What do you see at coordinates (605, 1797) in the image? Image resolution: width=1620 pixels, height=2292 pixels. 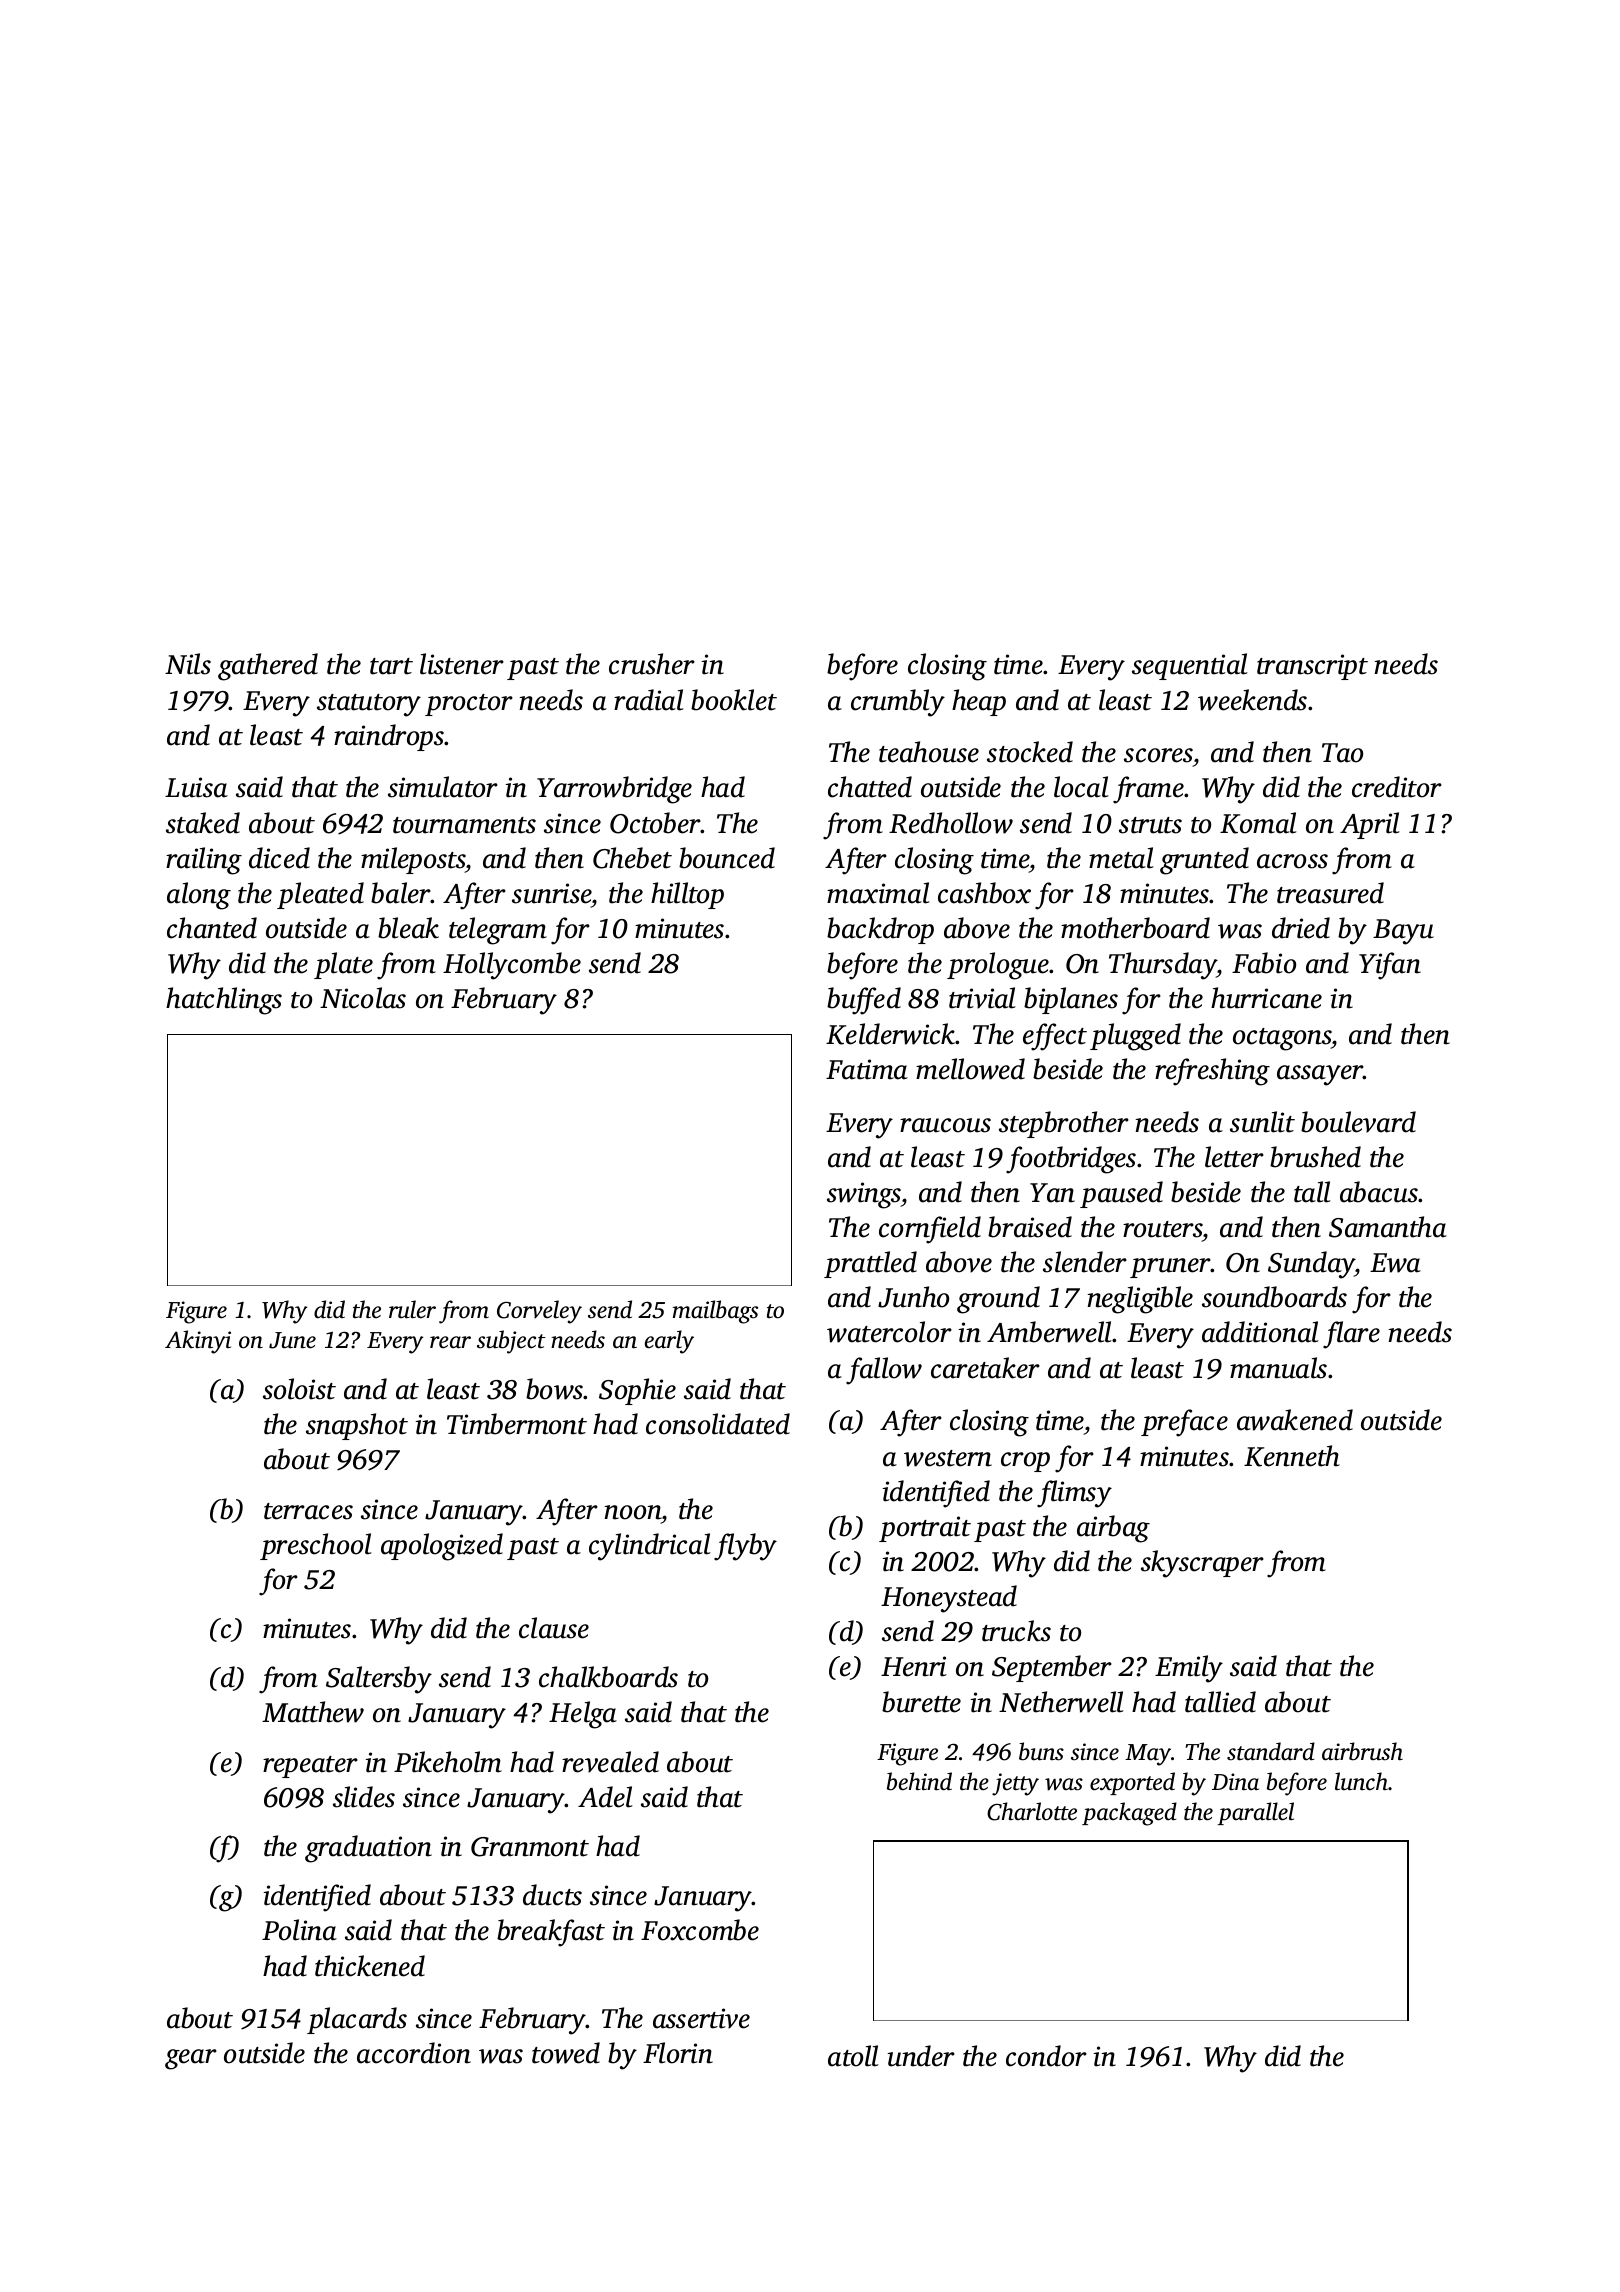 I see `Adel` at bounding box center [605, 1797].
